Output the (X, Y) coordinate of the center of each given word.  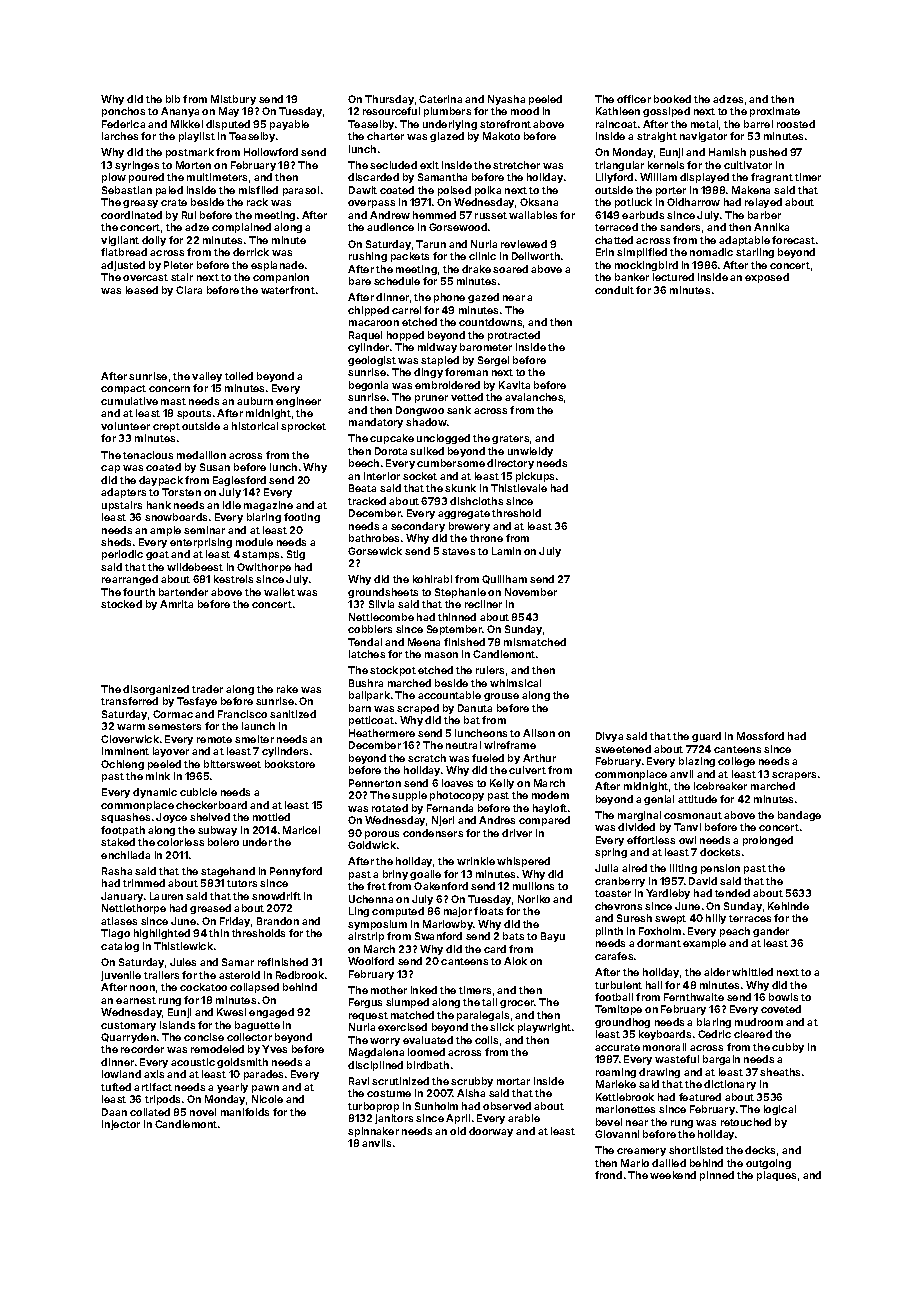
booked (672, 99)
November (531, 592)
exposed (767, 278)
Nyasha (506, 100)
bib (173, 99)
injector (121, 1125)
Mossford (760, 736)
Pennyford (296, 872)
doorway (491, 1132)
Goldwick (372, 845)
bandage (799, 816)
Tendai (365, 642)
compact (123, 389)
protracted (514, 336)
